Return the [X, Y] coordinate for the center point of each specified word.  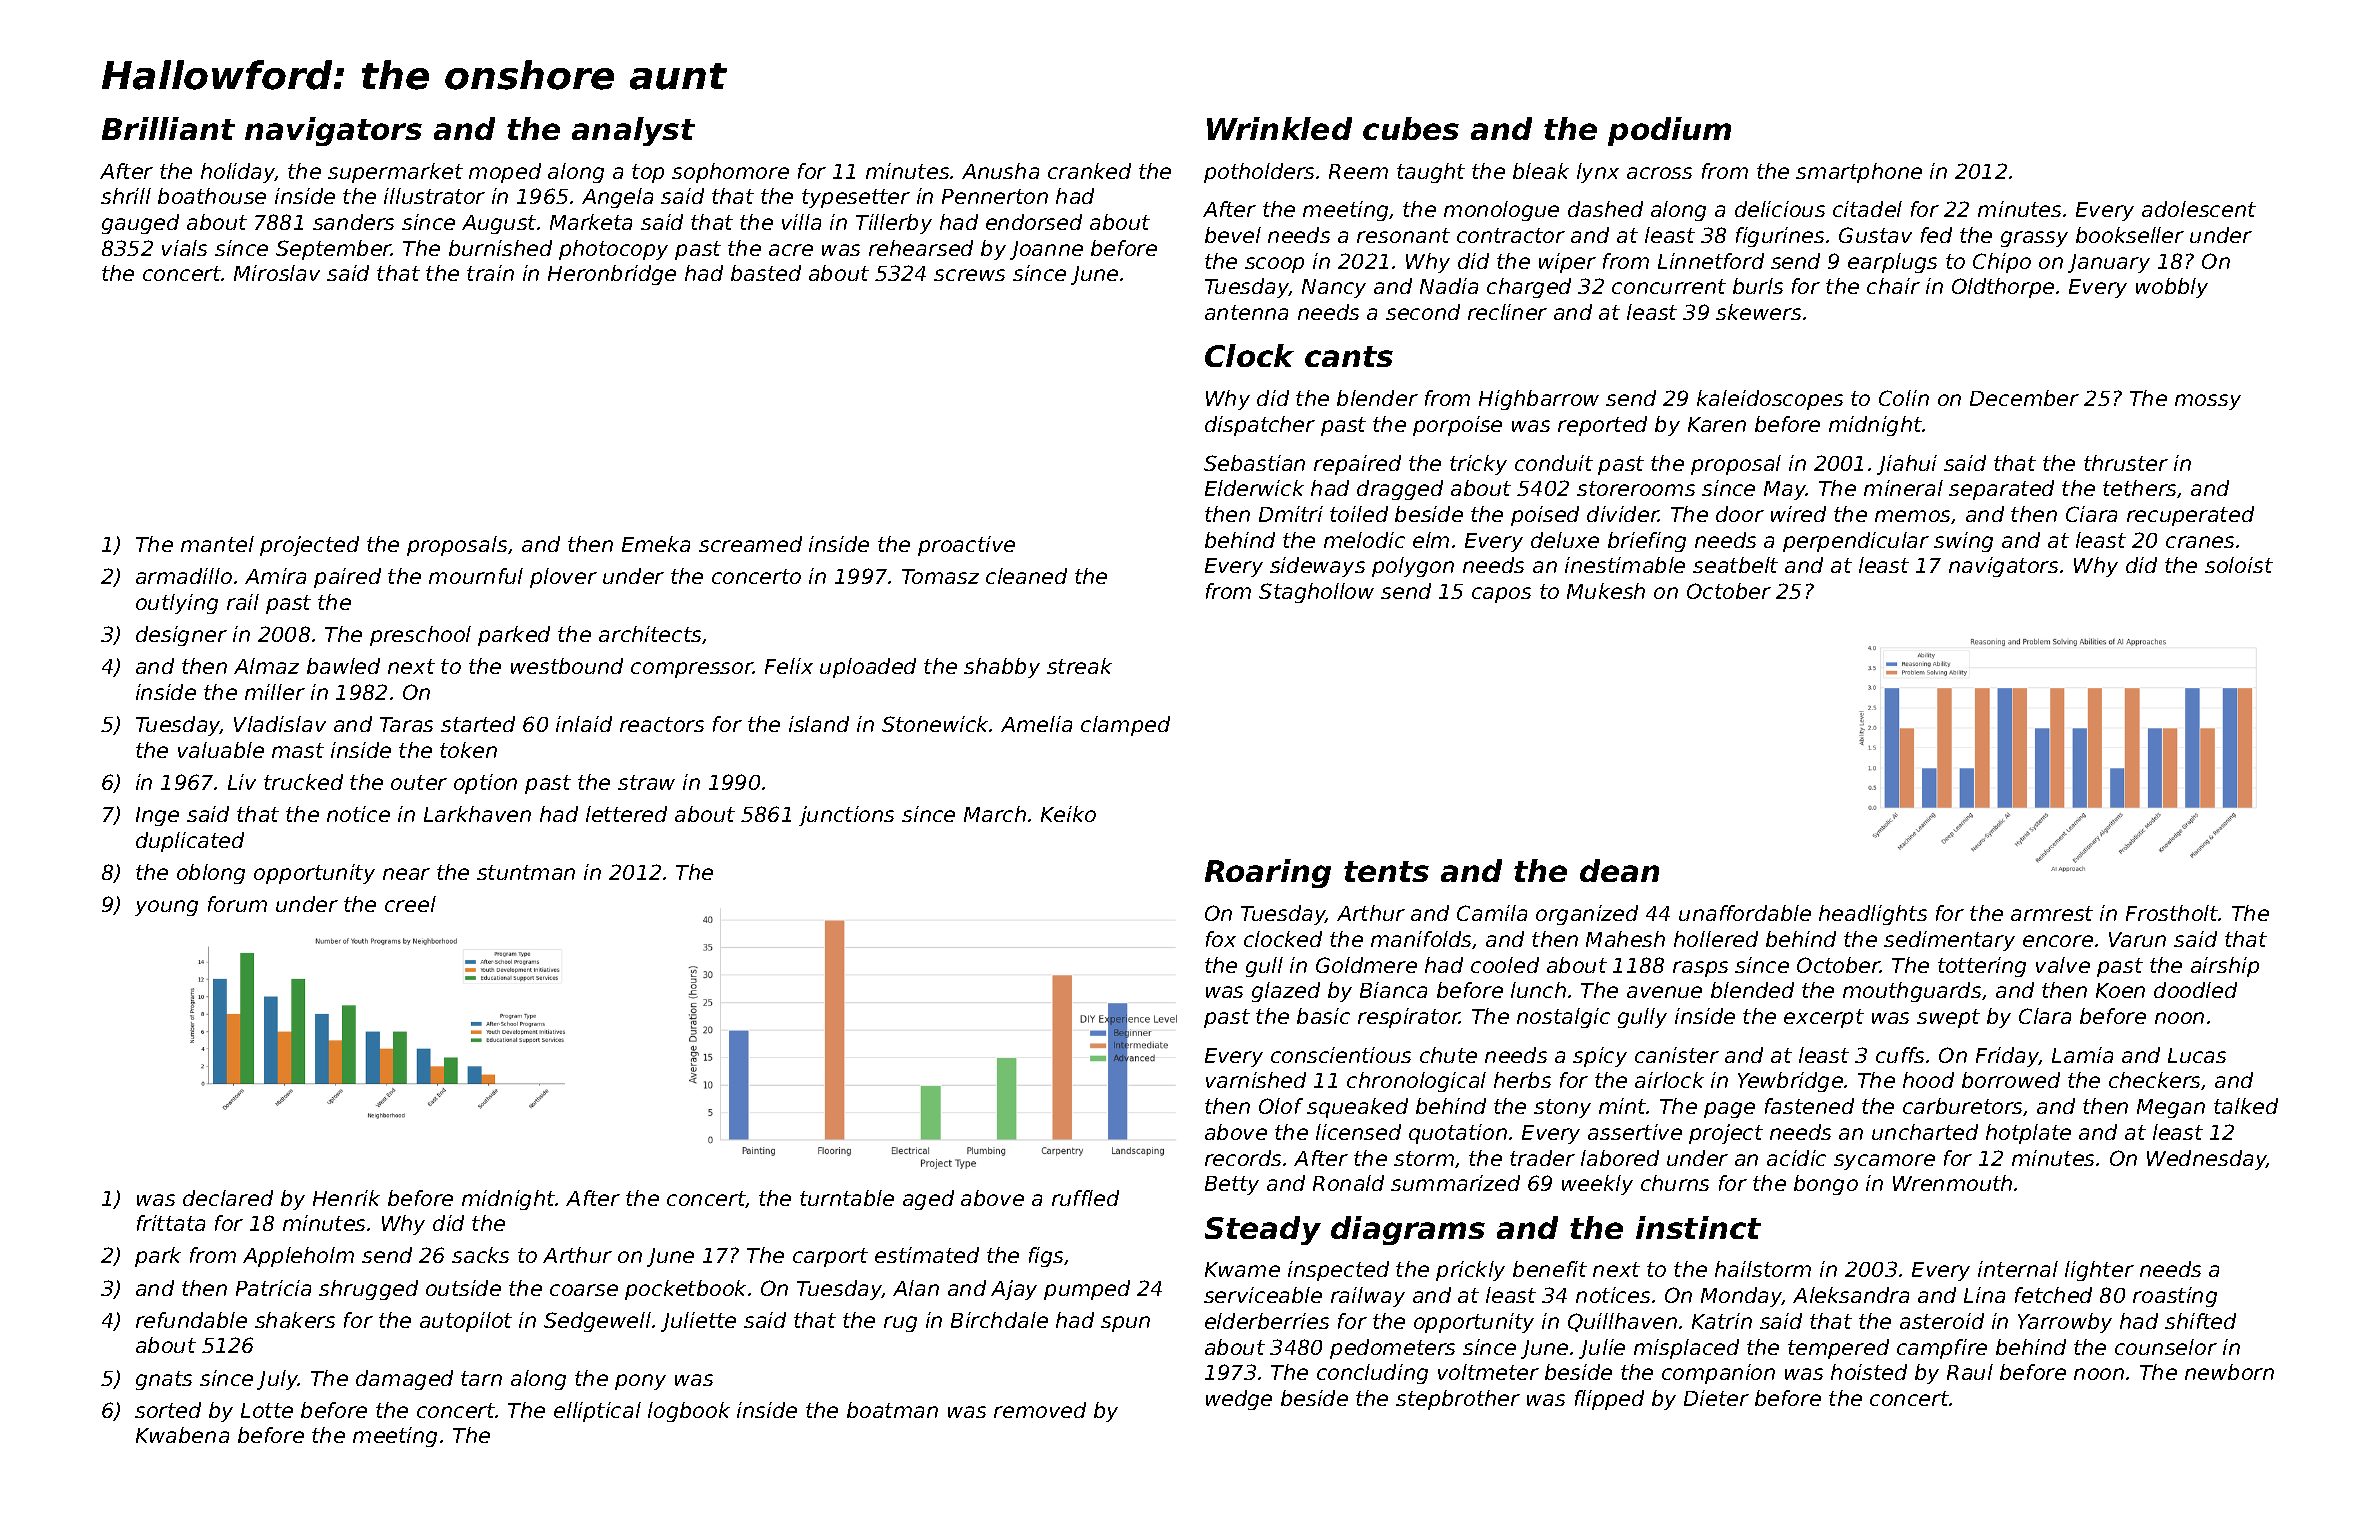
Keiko [1068, 814]
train [490, 273]
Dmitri [1291, 514]
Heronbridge [612, 275]
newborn [2229, 1372]
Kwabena [182, 1435]
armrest [2052, 913]
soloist [2239, 565]
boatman [892, 1410]
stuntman [526, 872]
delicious [1780, 209]
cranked [1089, 171]
